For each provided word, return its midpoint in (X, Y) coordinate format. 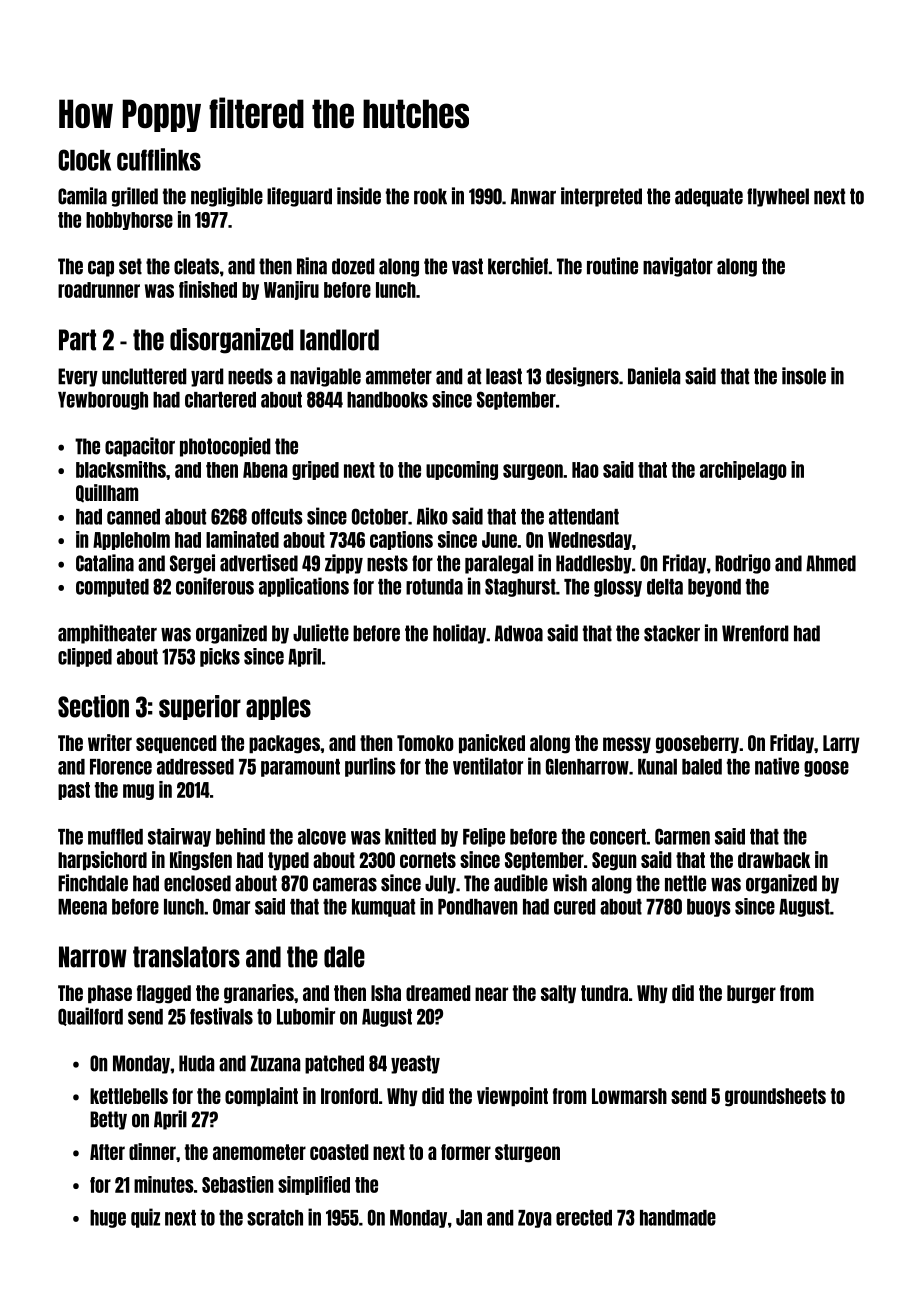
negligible (227, 197)
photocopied (225, 447)
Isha (386, 993)
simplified (314, 1185)
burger (751, 994)
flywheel (778, 197)
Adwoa (519, 633)
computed (112, 588)
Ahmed (831, 563)
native (777, 766)
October (380, 516)
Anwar (533, 196)
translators (186, 957)
